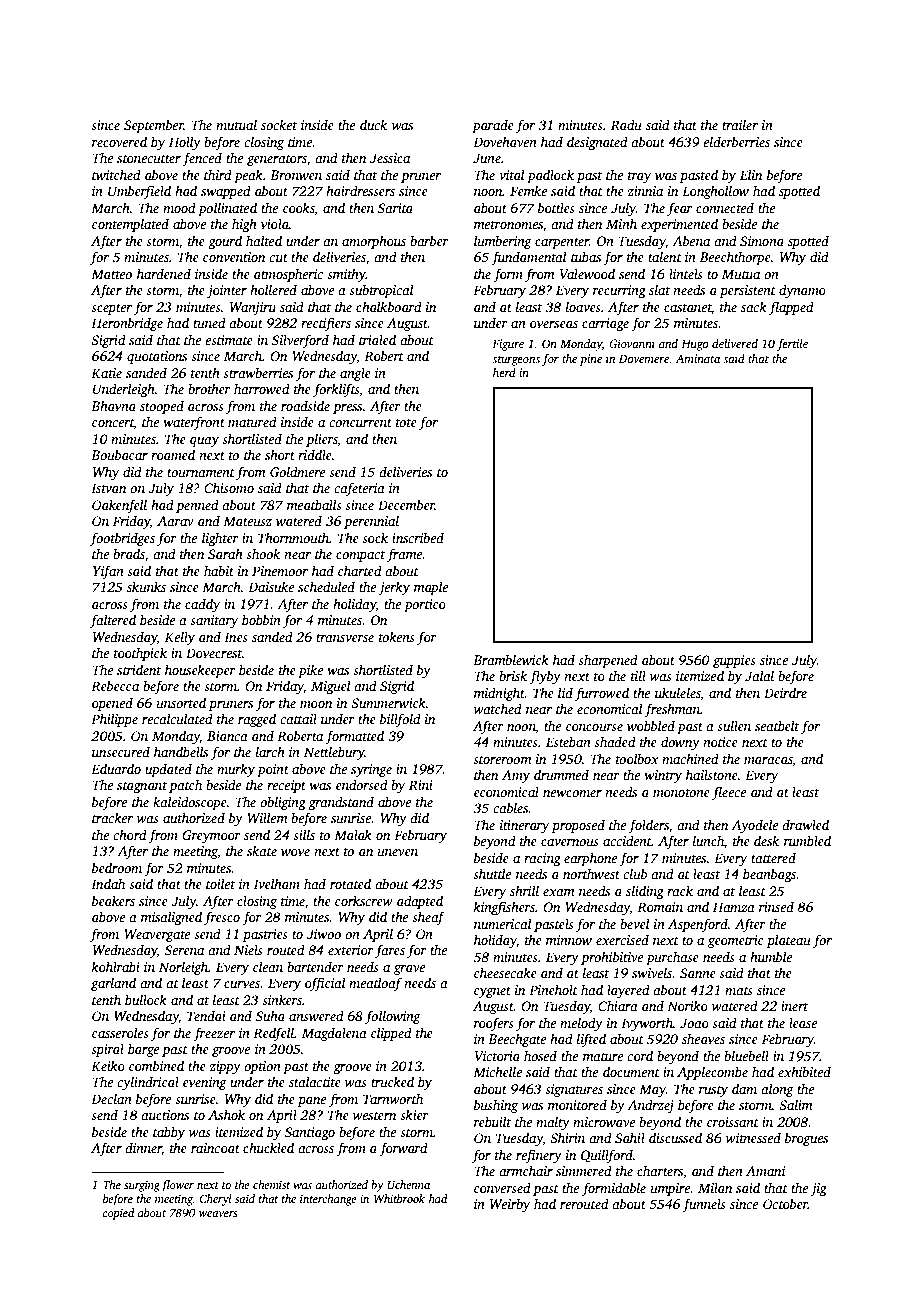 Image resolution: width=924 pixels, height=1308 pixels. I want to click on combined, so click(156, 1065).
